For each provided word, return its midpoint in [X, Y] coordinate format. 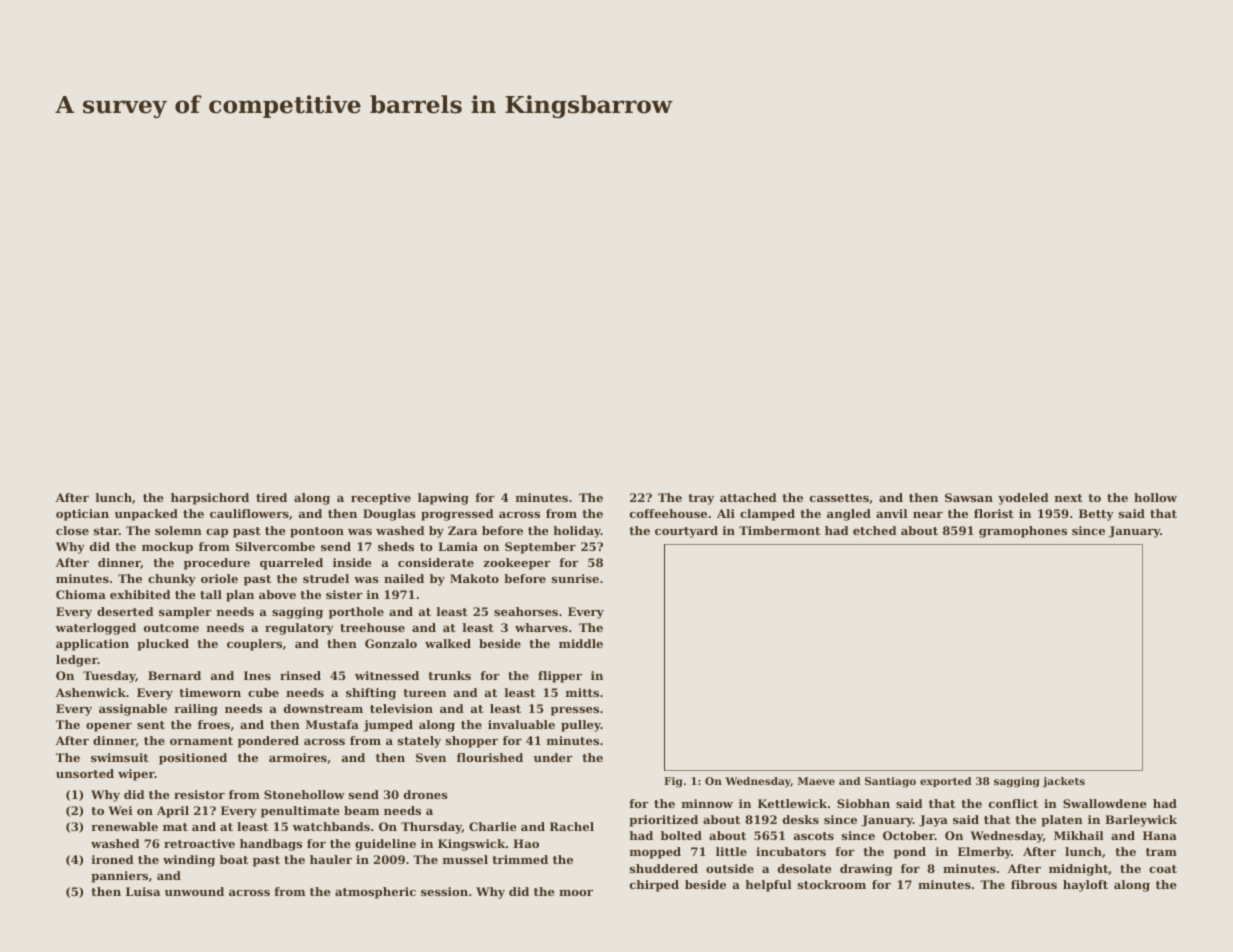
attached [748, 497]
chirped [654, 886]
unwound [194, 891]
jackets [1063, 782]
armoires [298, 757]
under [553, 757]
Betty [1096, 515]
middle [581, 643]
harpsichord [210, 499]
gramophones [1023, 532]
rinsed [300, 675]
